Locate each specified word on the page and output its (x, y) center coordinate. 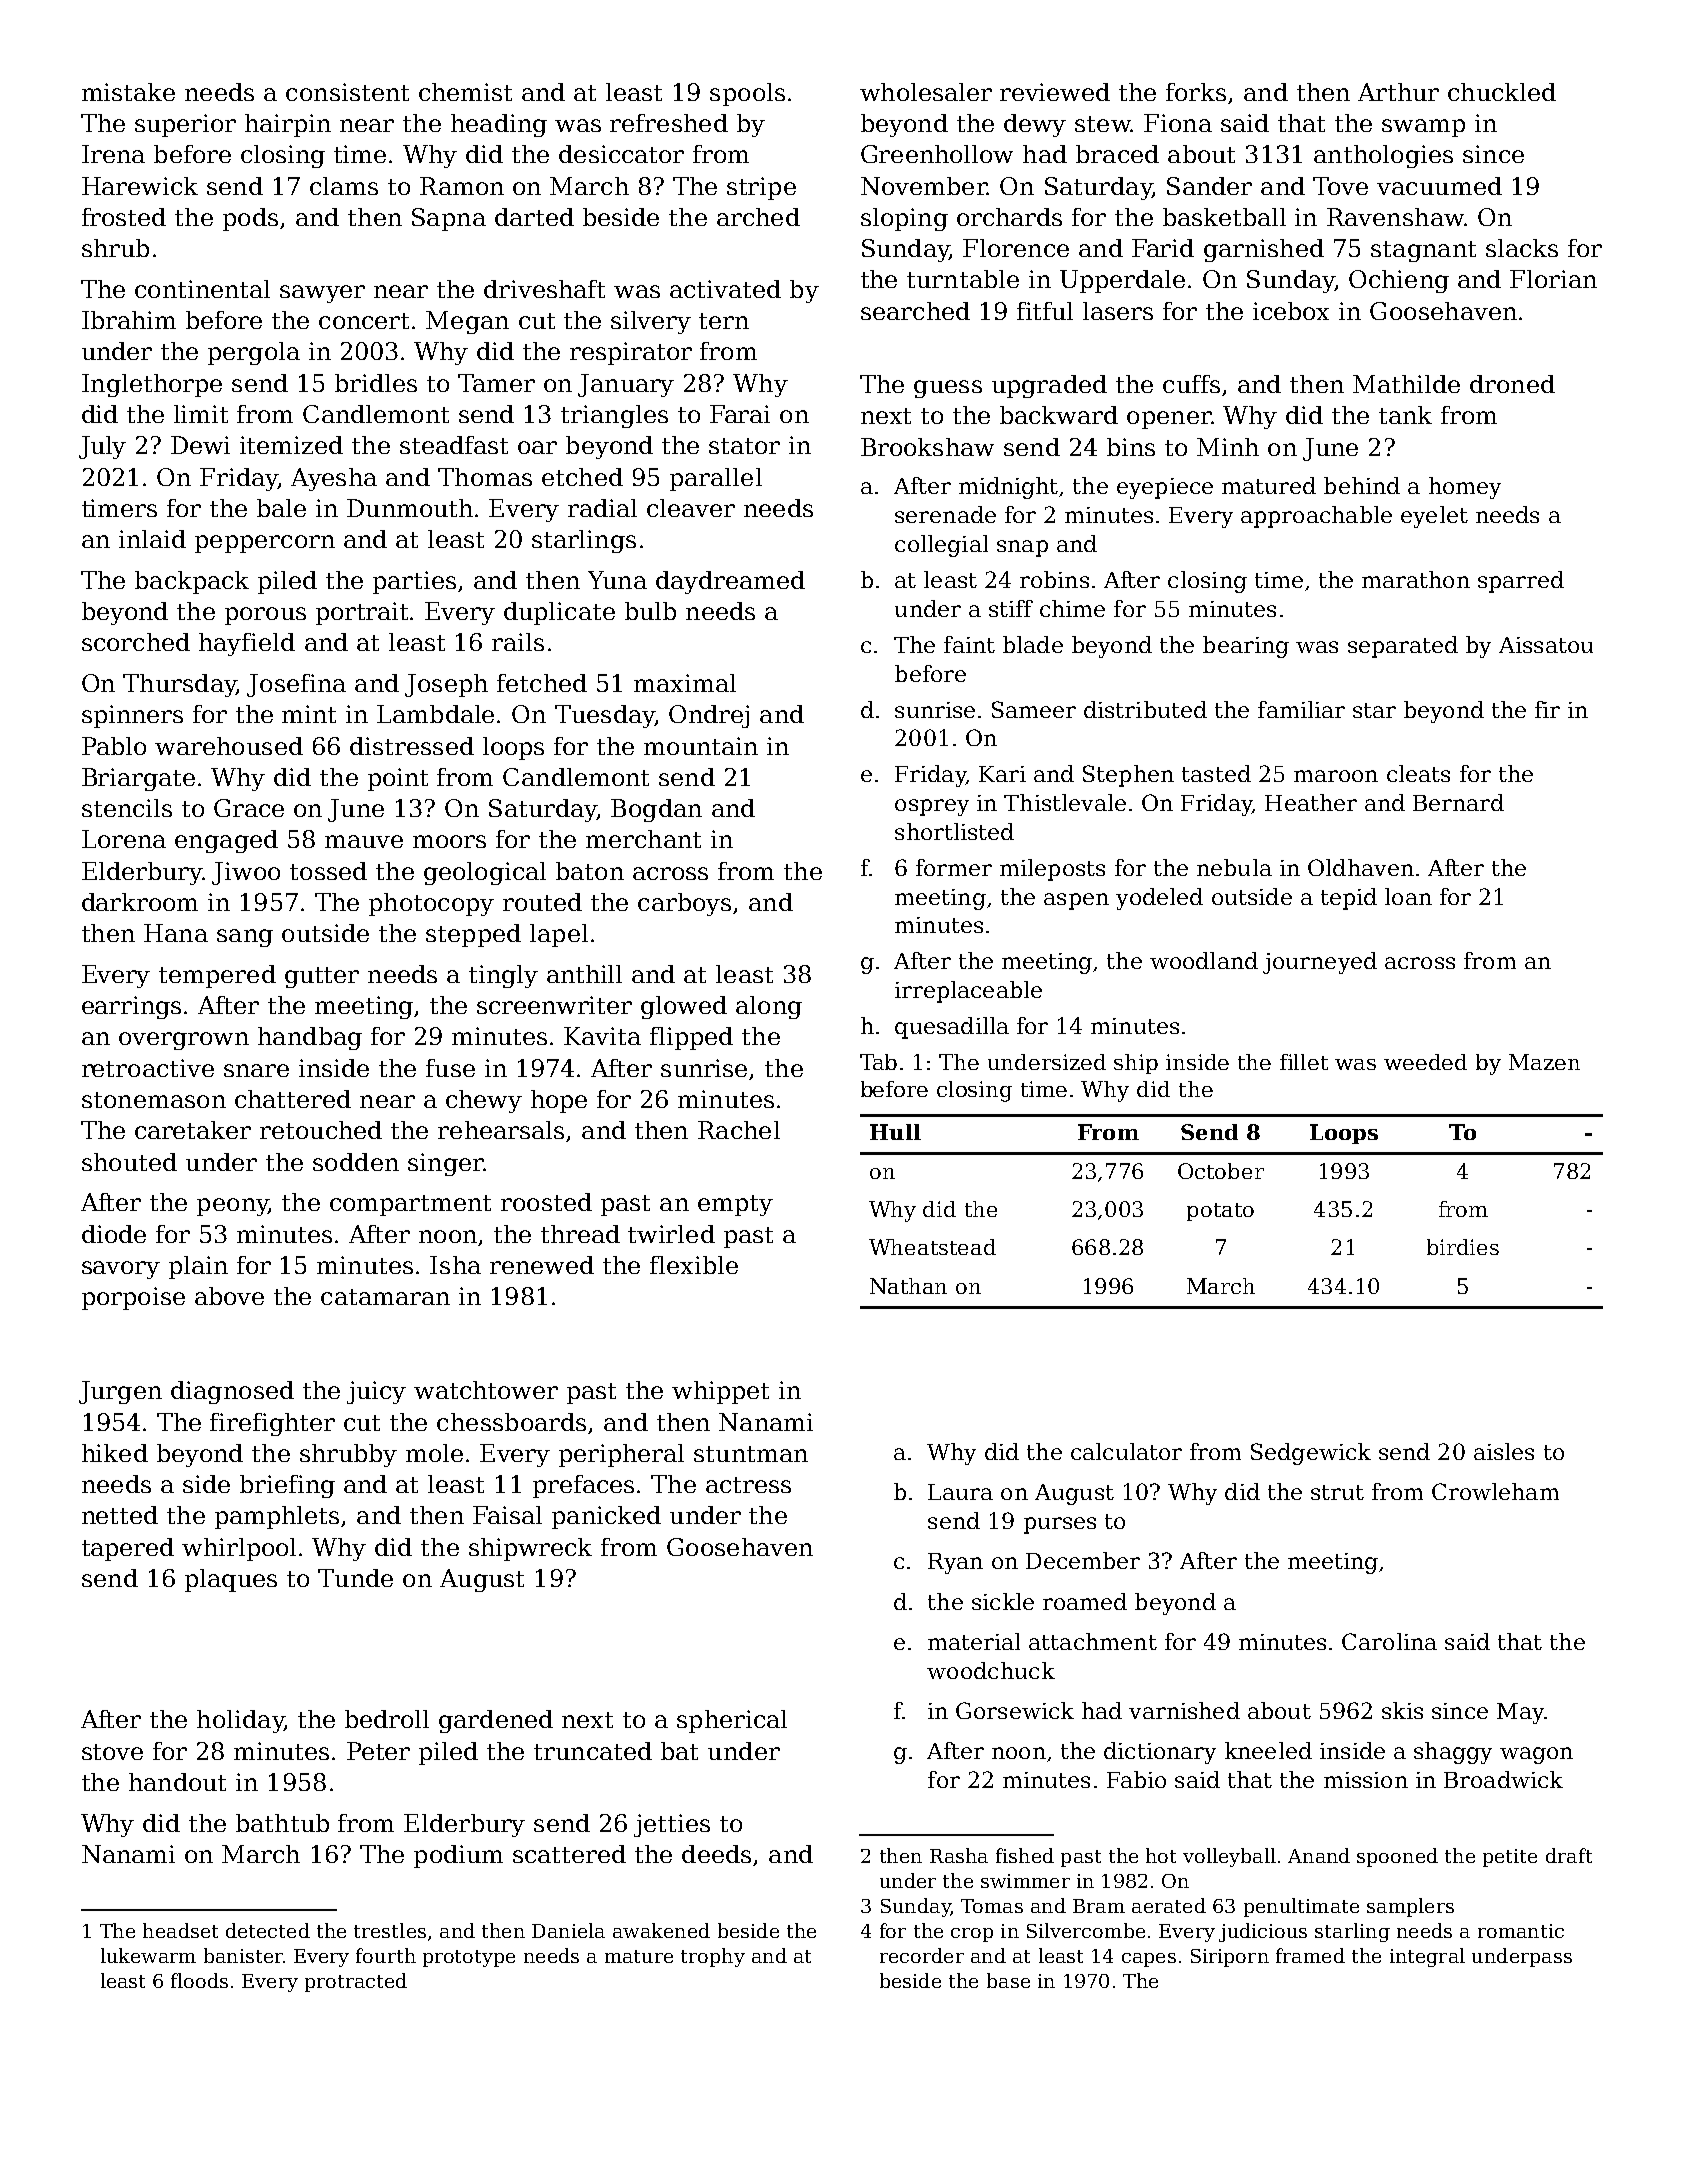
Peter (378, 1751)
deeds (716, 1854)
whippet (720, 1392)
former (954, 867)
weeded (1425, 1062)
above (229, 1296)
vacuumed (1439, 186)
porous (265, 616)
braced (1117, 154)
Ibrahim (129, 320)
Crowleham (1495, 1491)
